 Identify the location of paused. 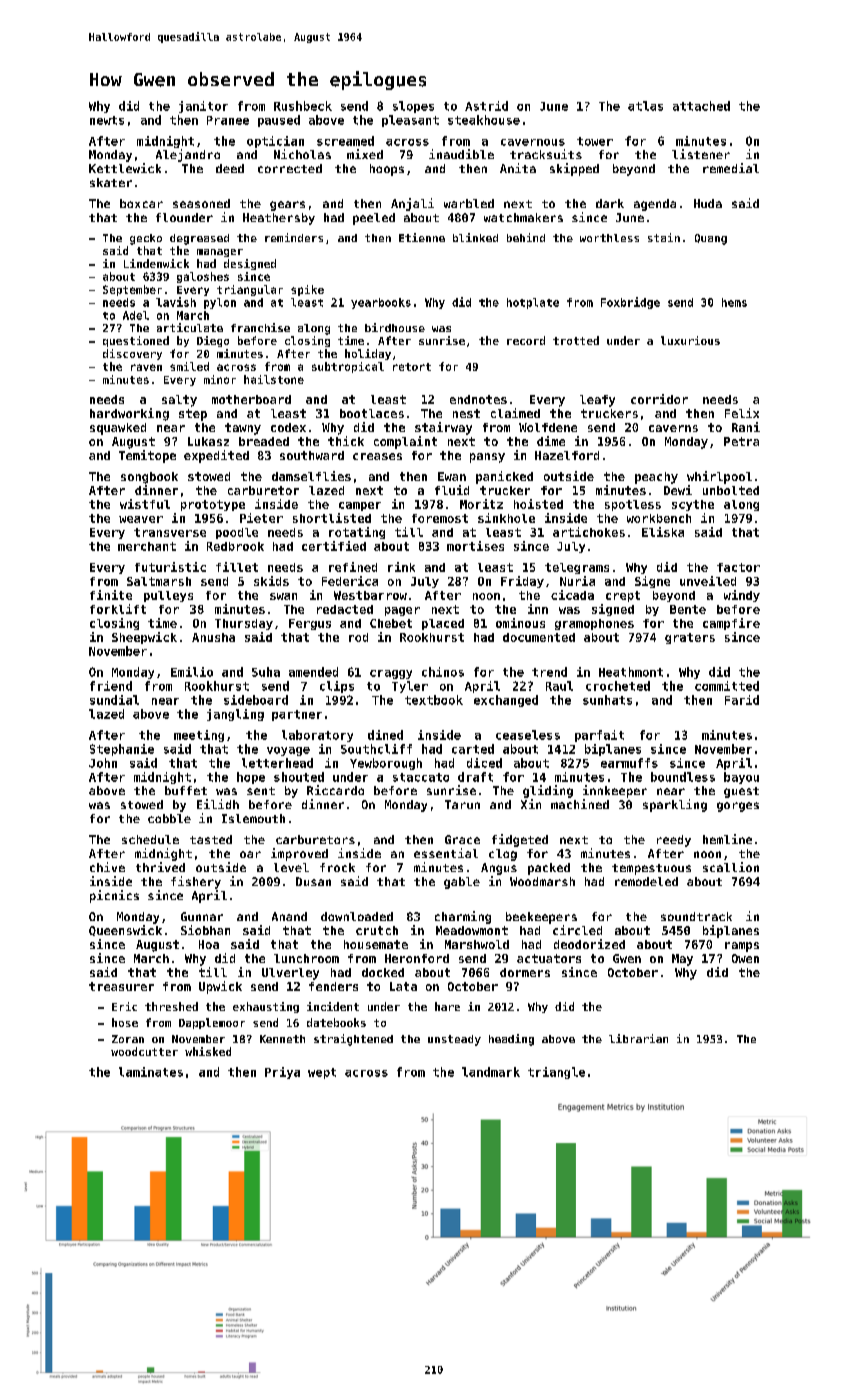
(279, 121).
